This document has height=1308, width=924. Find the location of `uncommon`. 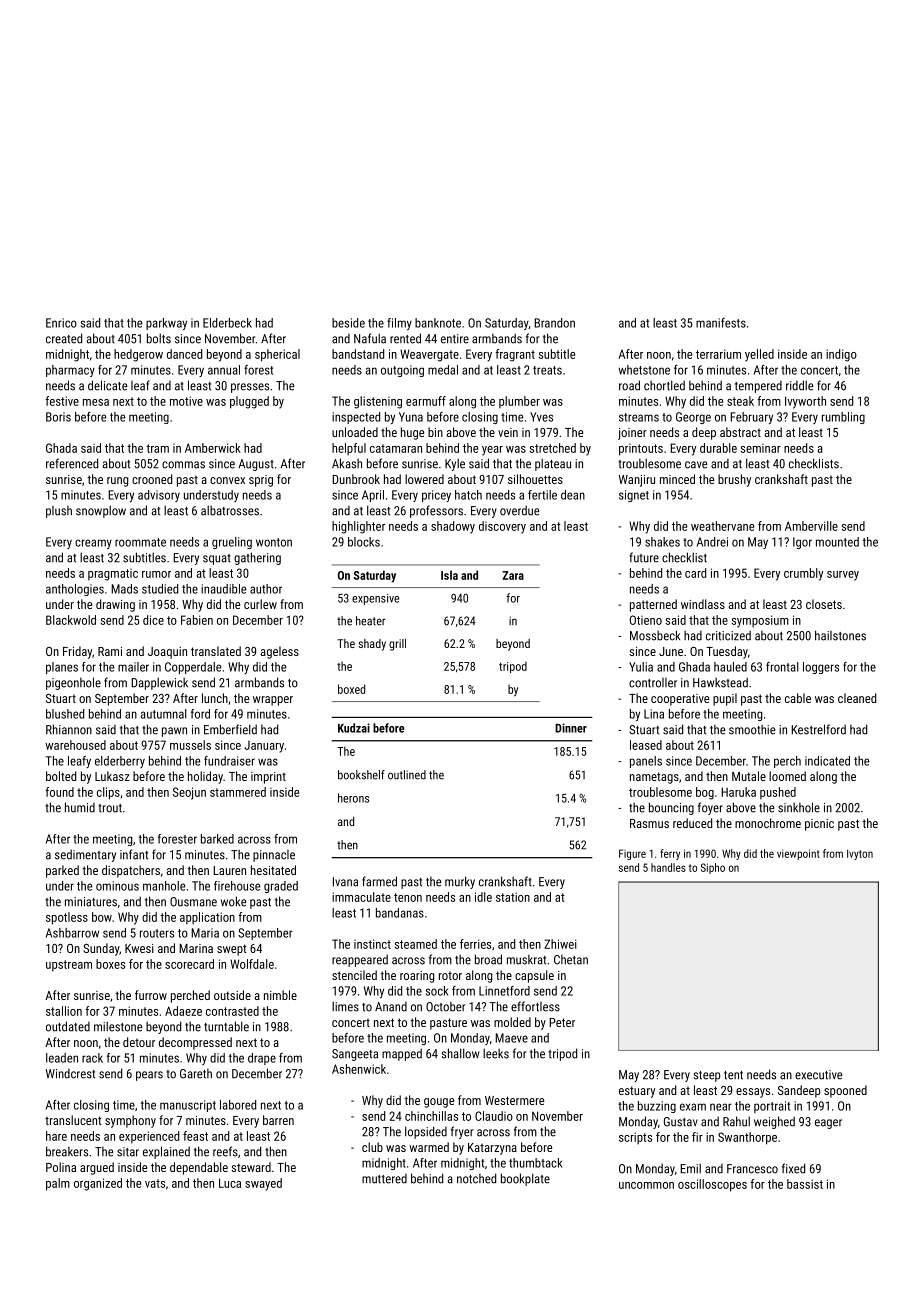

uncommon is located at coordinates (646, 1185).
